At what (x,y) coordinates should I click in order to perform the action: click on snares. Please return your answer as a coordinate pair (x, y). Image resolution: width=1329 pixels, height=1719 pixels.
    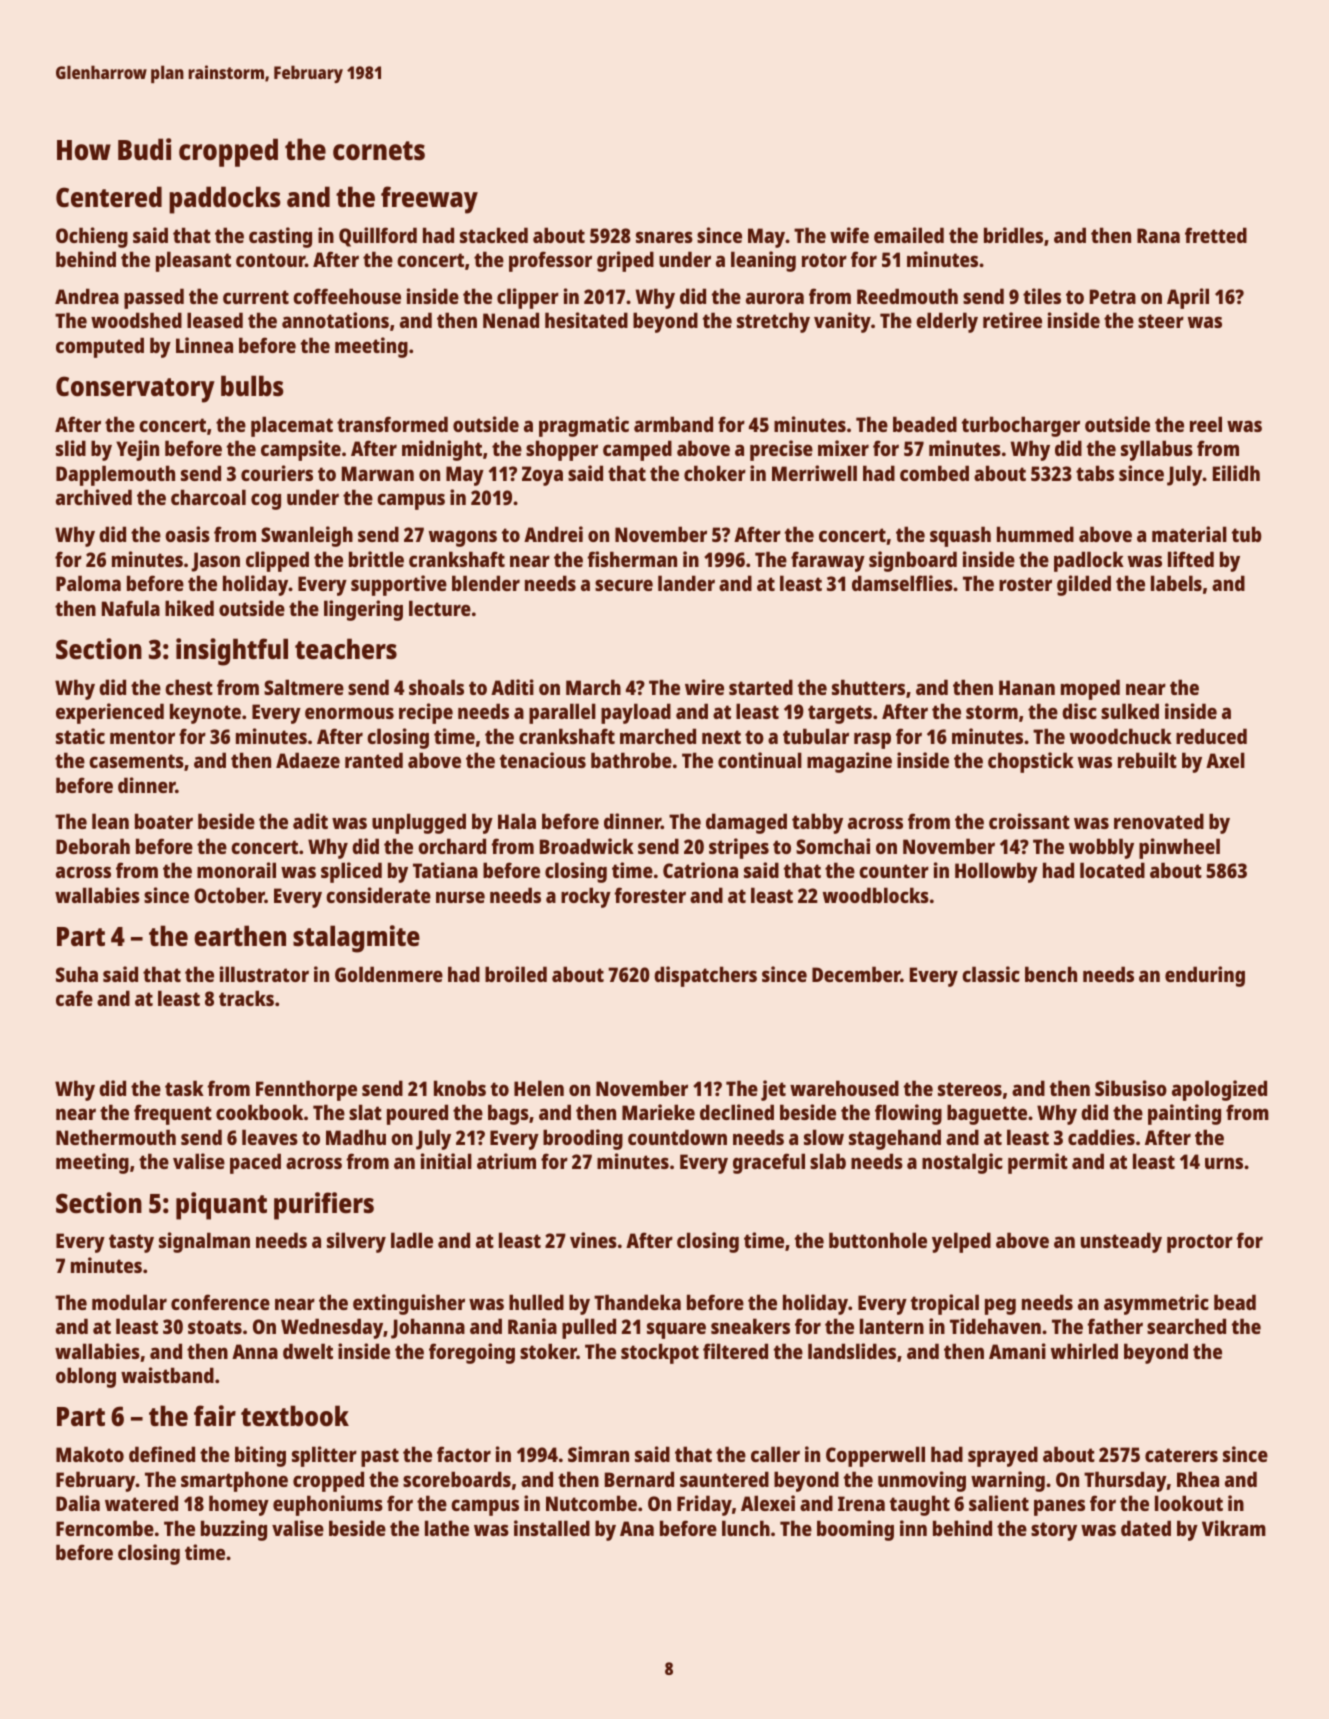
    Looking at the image, I should click on (664, 237).
